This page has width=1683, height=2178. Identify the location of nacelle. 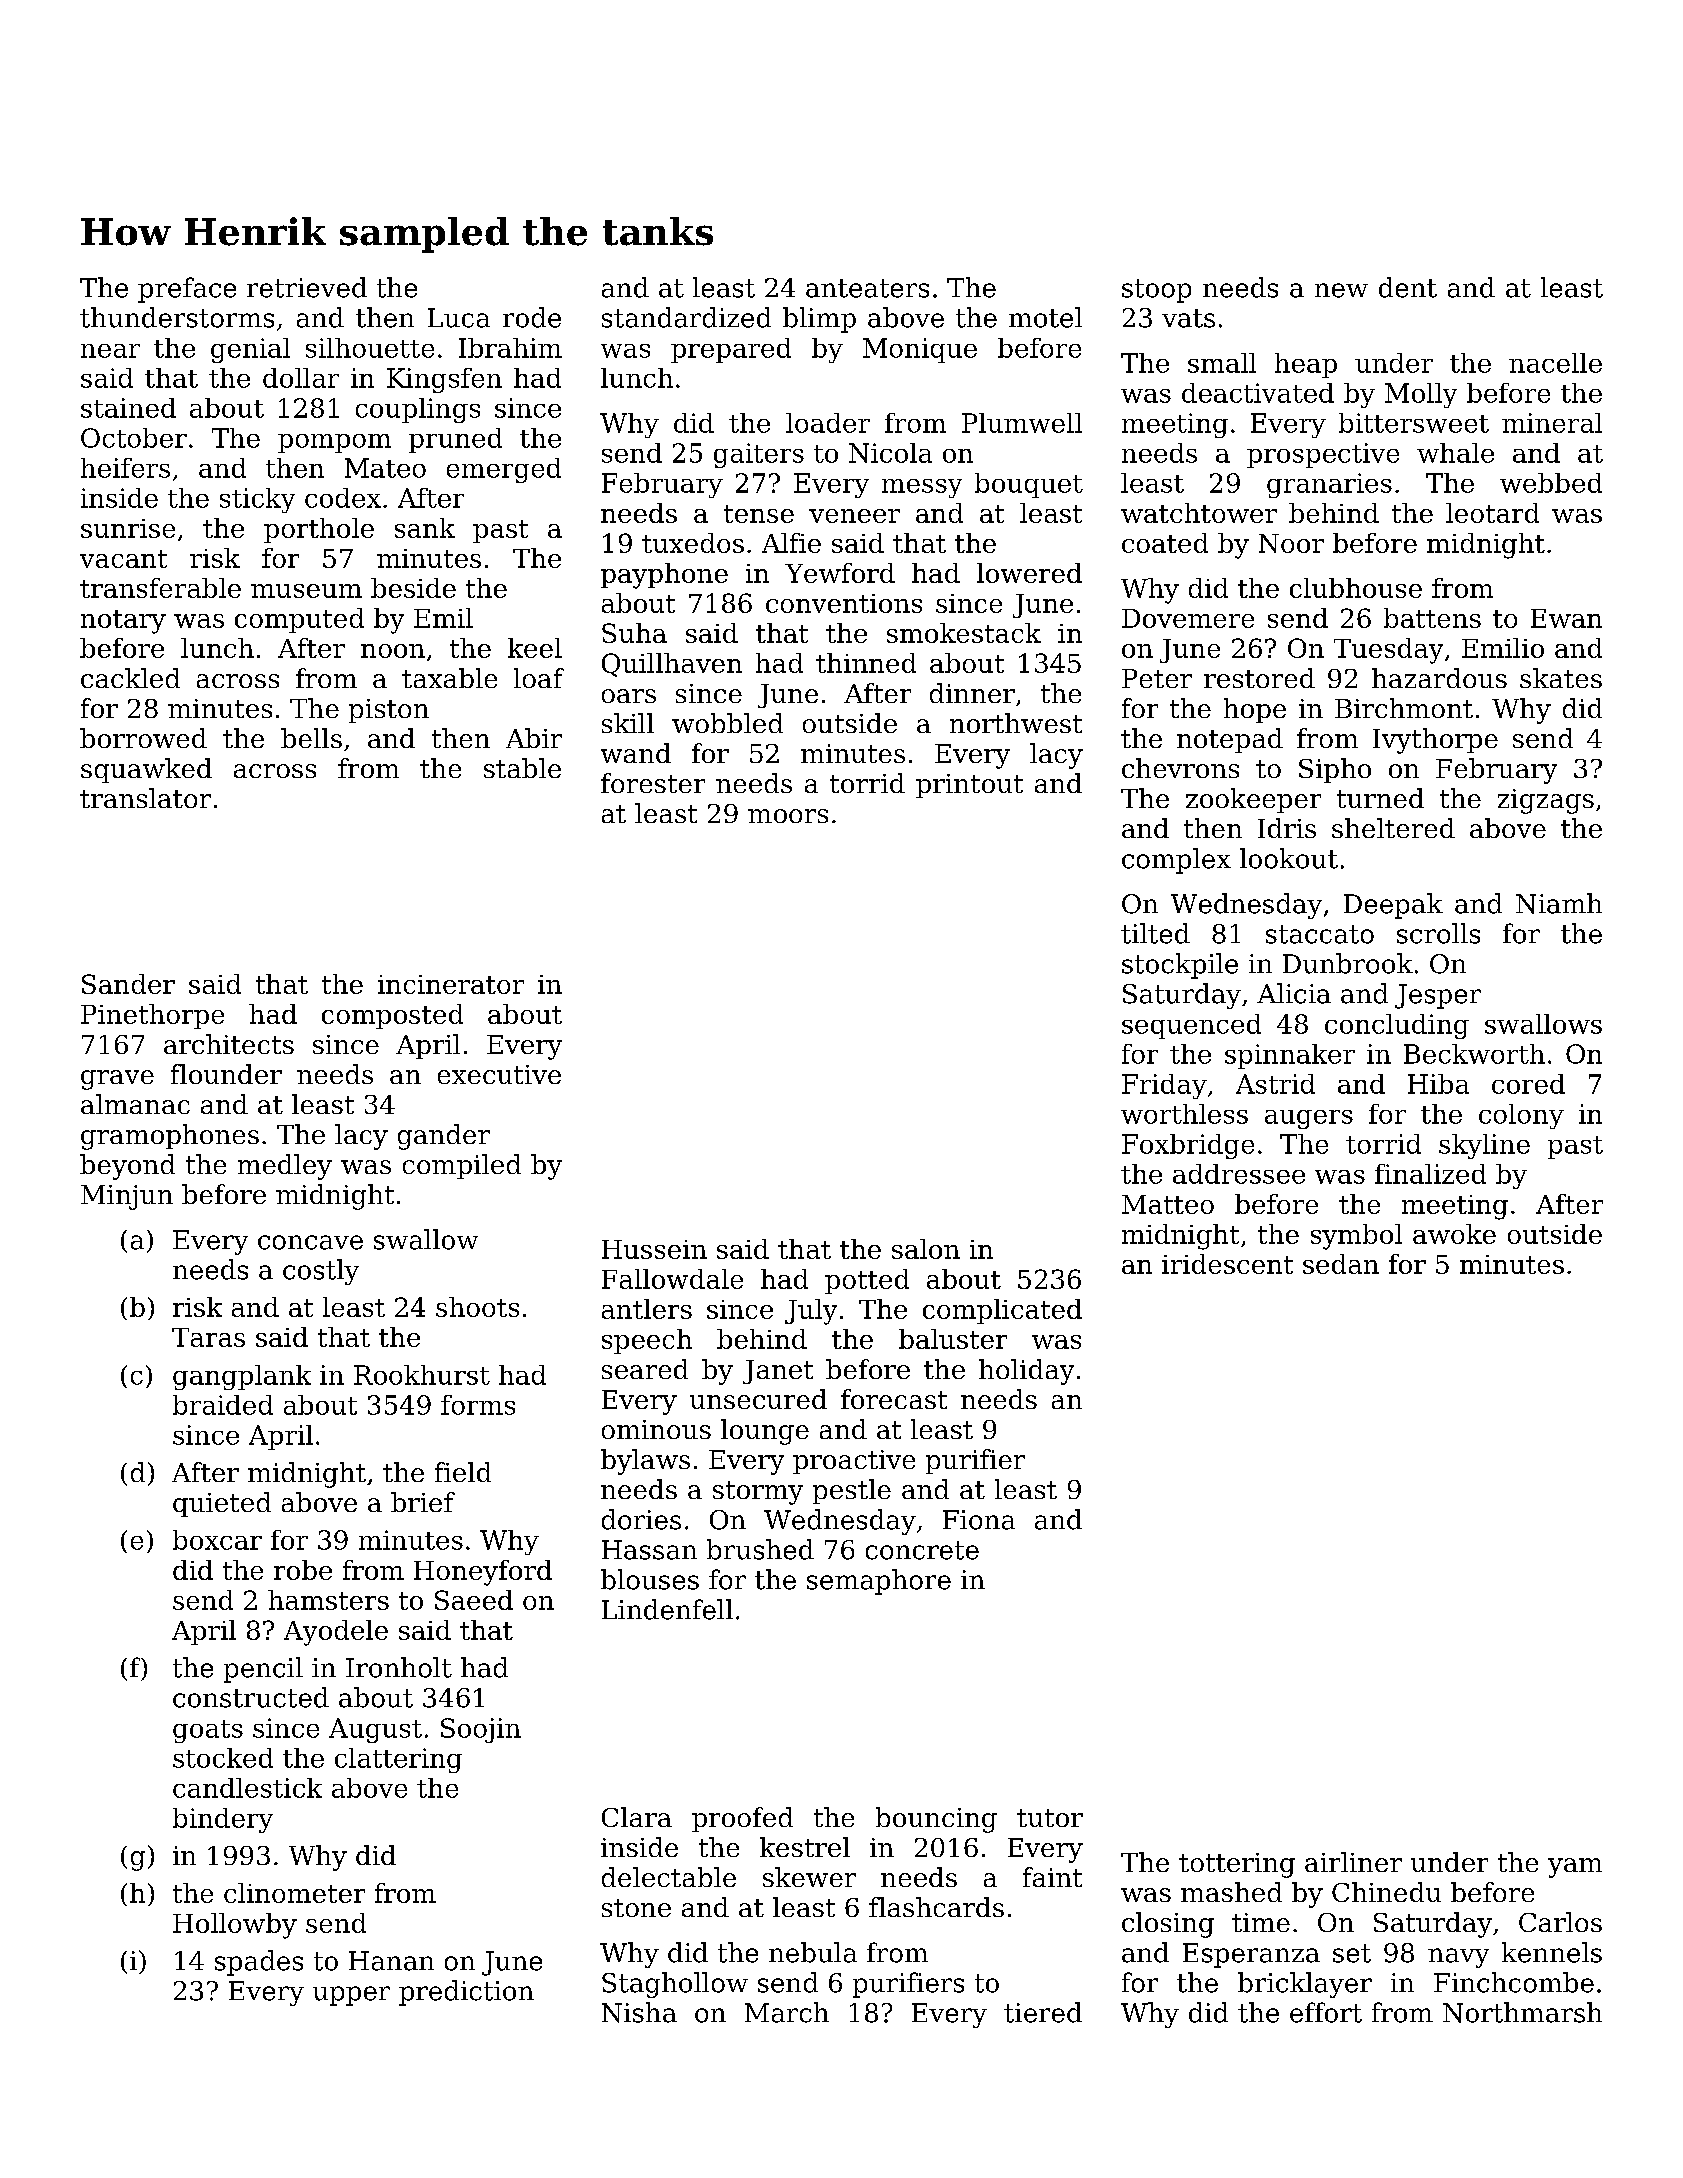
(1555, 363).
